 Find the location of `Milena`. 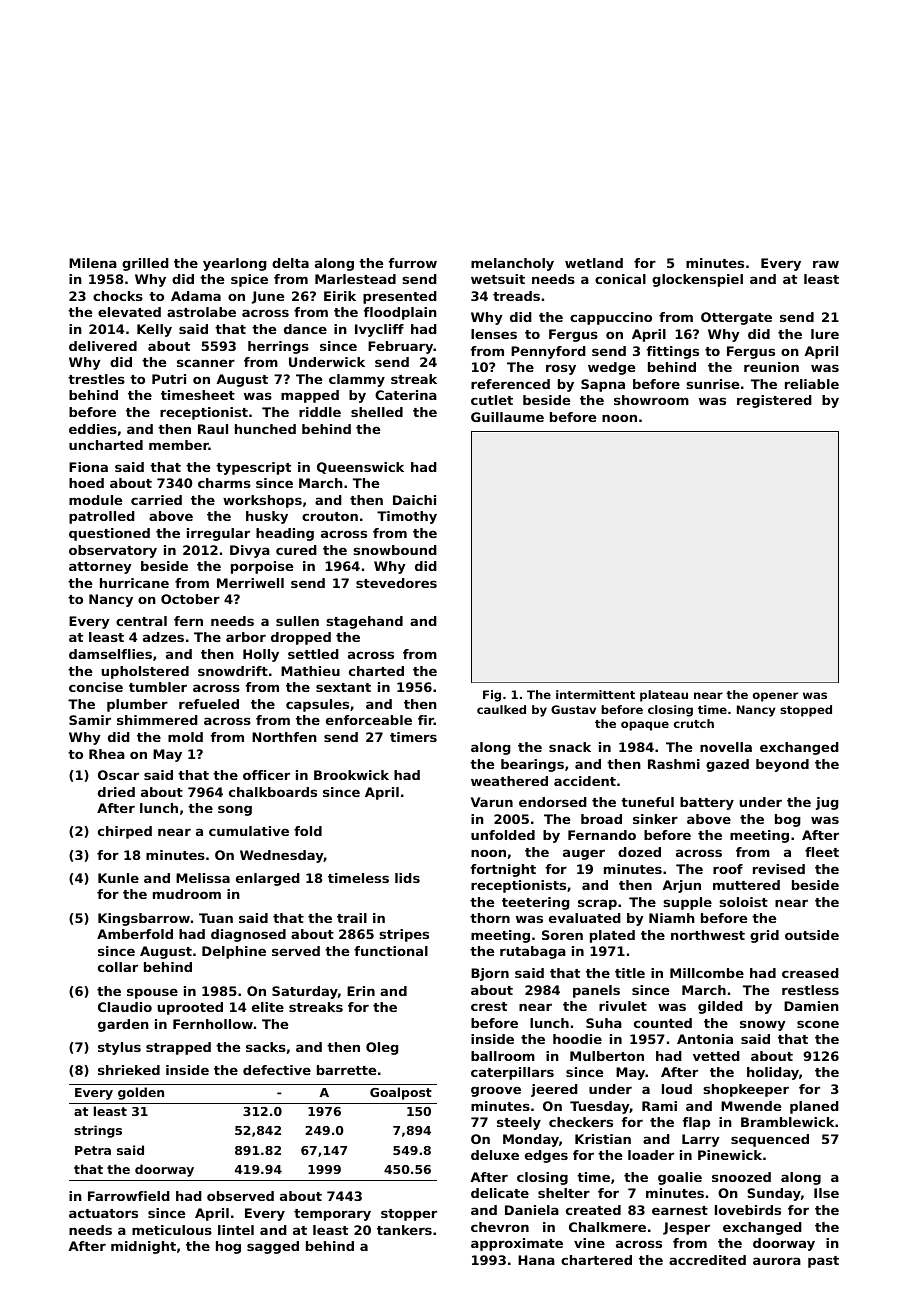

Milena is located at coordinates (93, 263).
